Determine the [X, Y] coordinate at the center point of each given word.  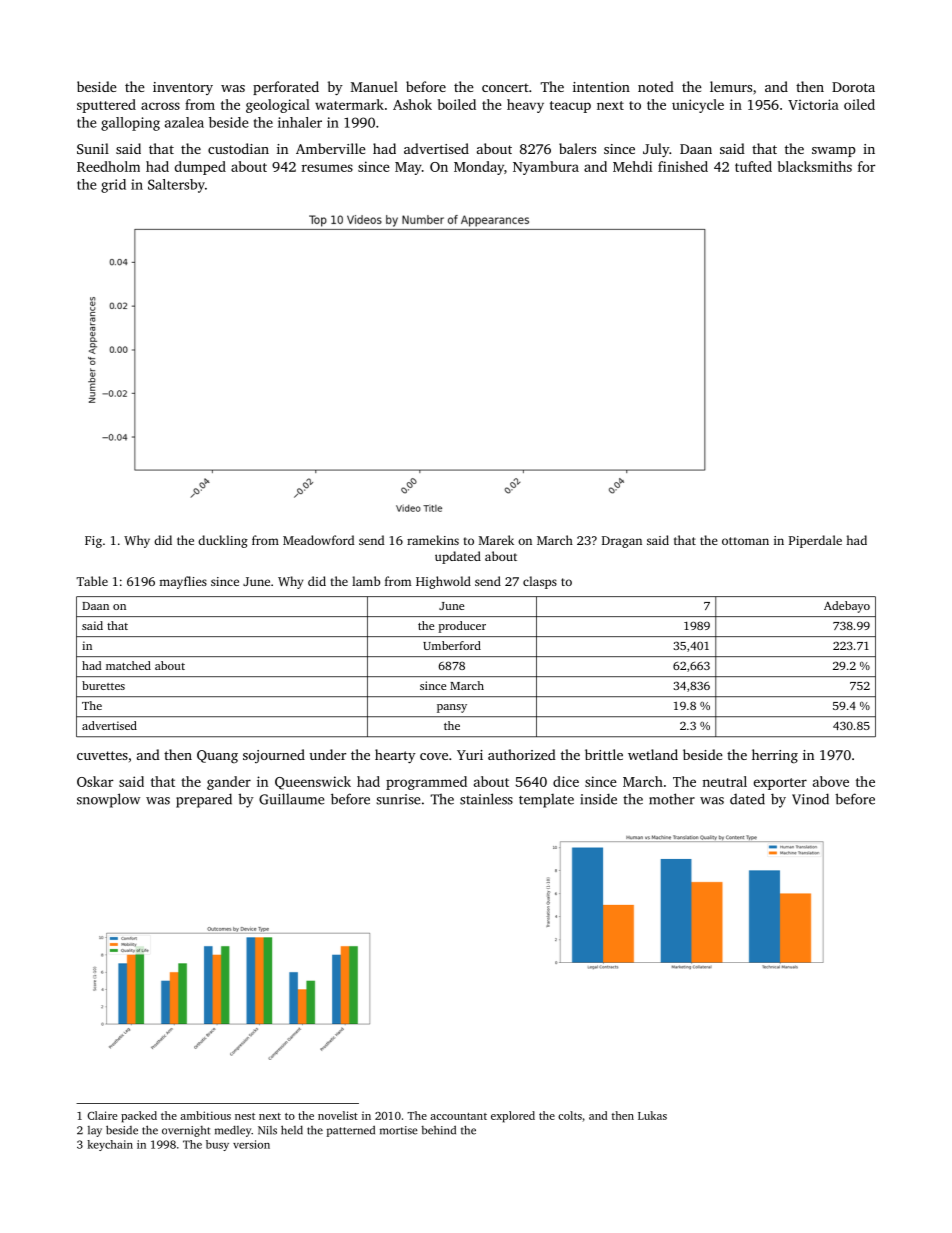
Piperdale [815, 541]
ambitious [205, 1115]
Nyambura [546, 168]
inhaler [300, 122]
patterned [351, 1131]
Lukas [652, 1115]
